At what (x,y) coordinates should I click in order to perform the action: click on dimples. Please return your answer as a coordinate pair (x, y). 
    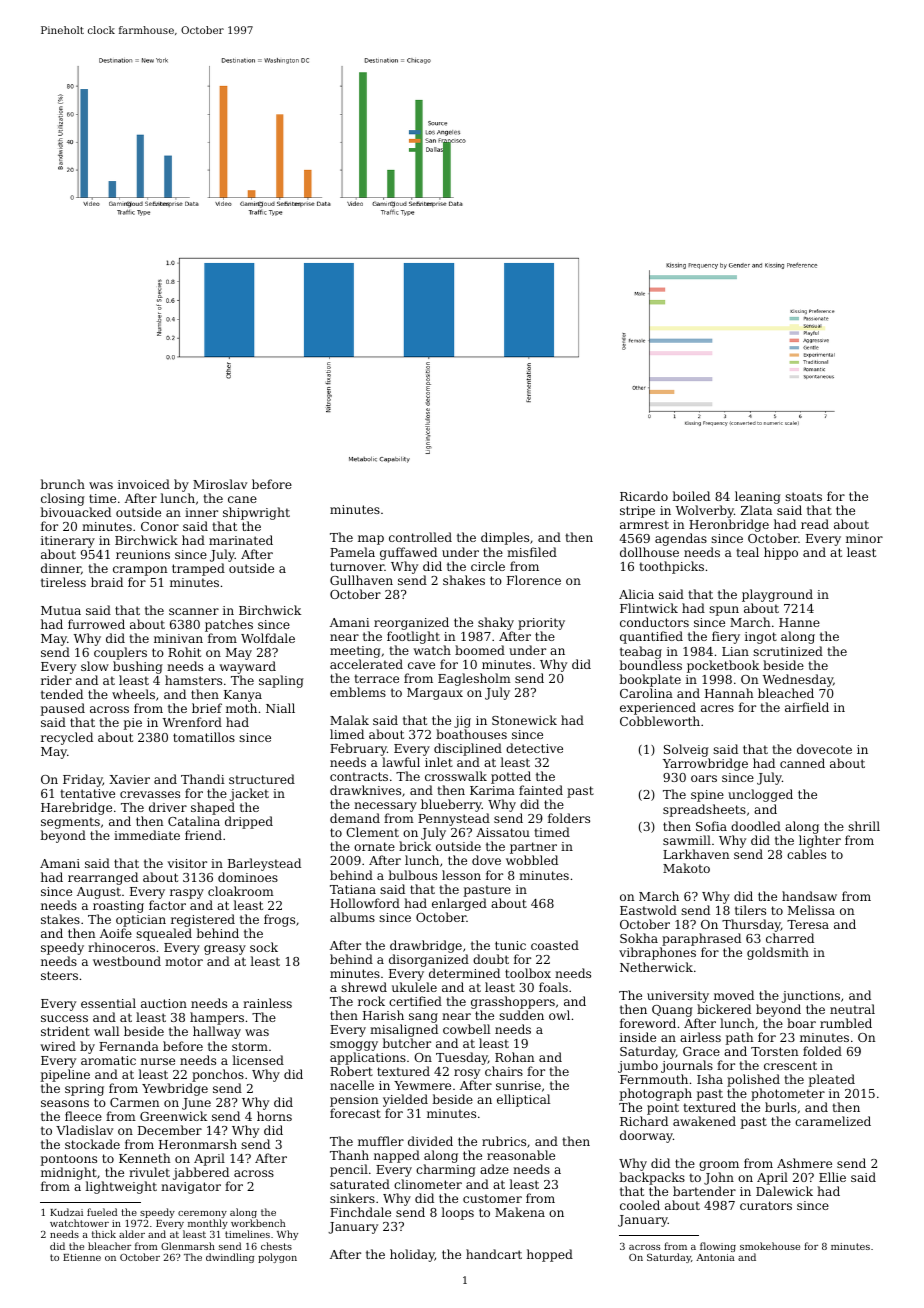
    Looking at the image, I should click on (505, 538).
